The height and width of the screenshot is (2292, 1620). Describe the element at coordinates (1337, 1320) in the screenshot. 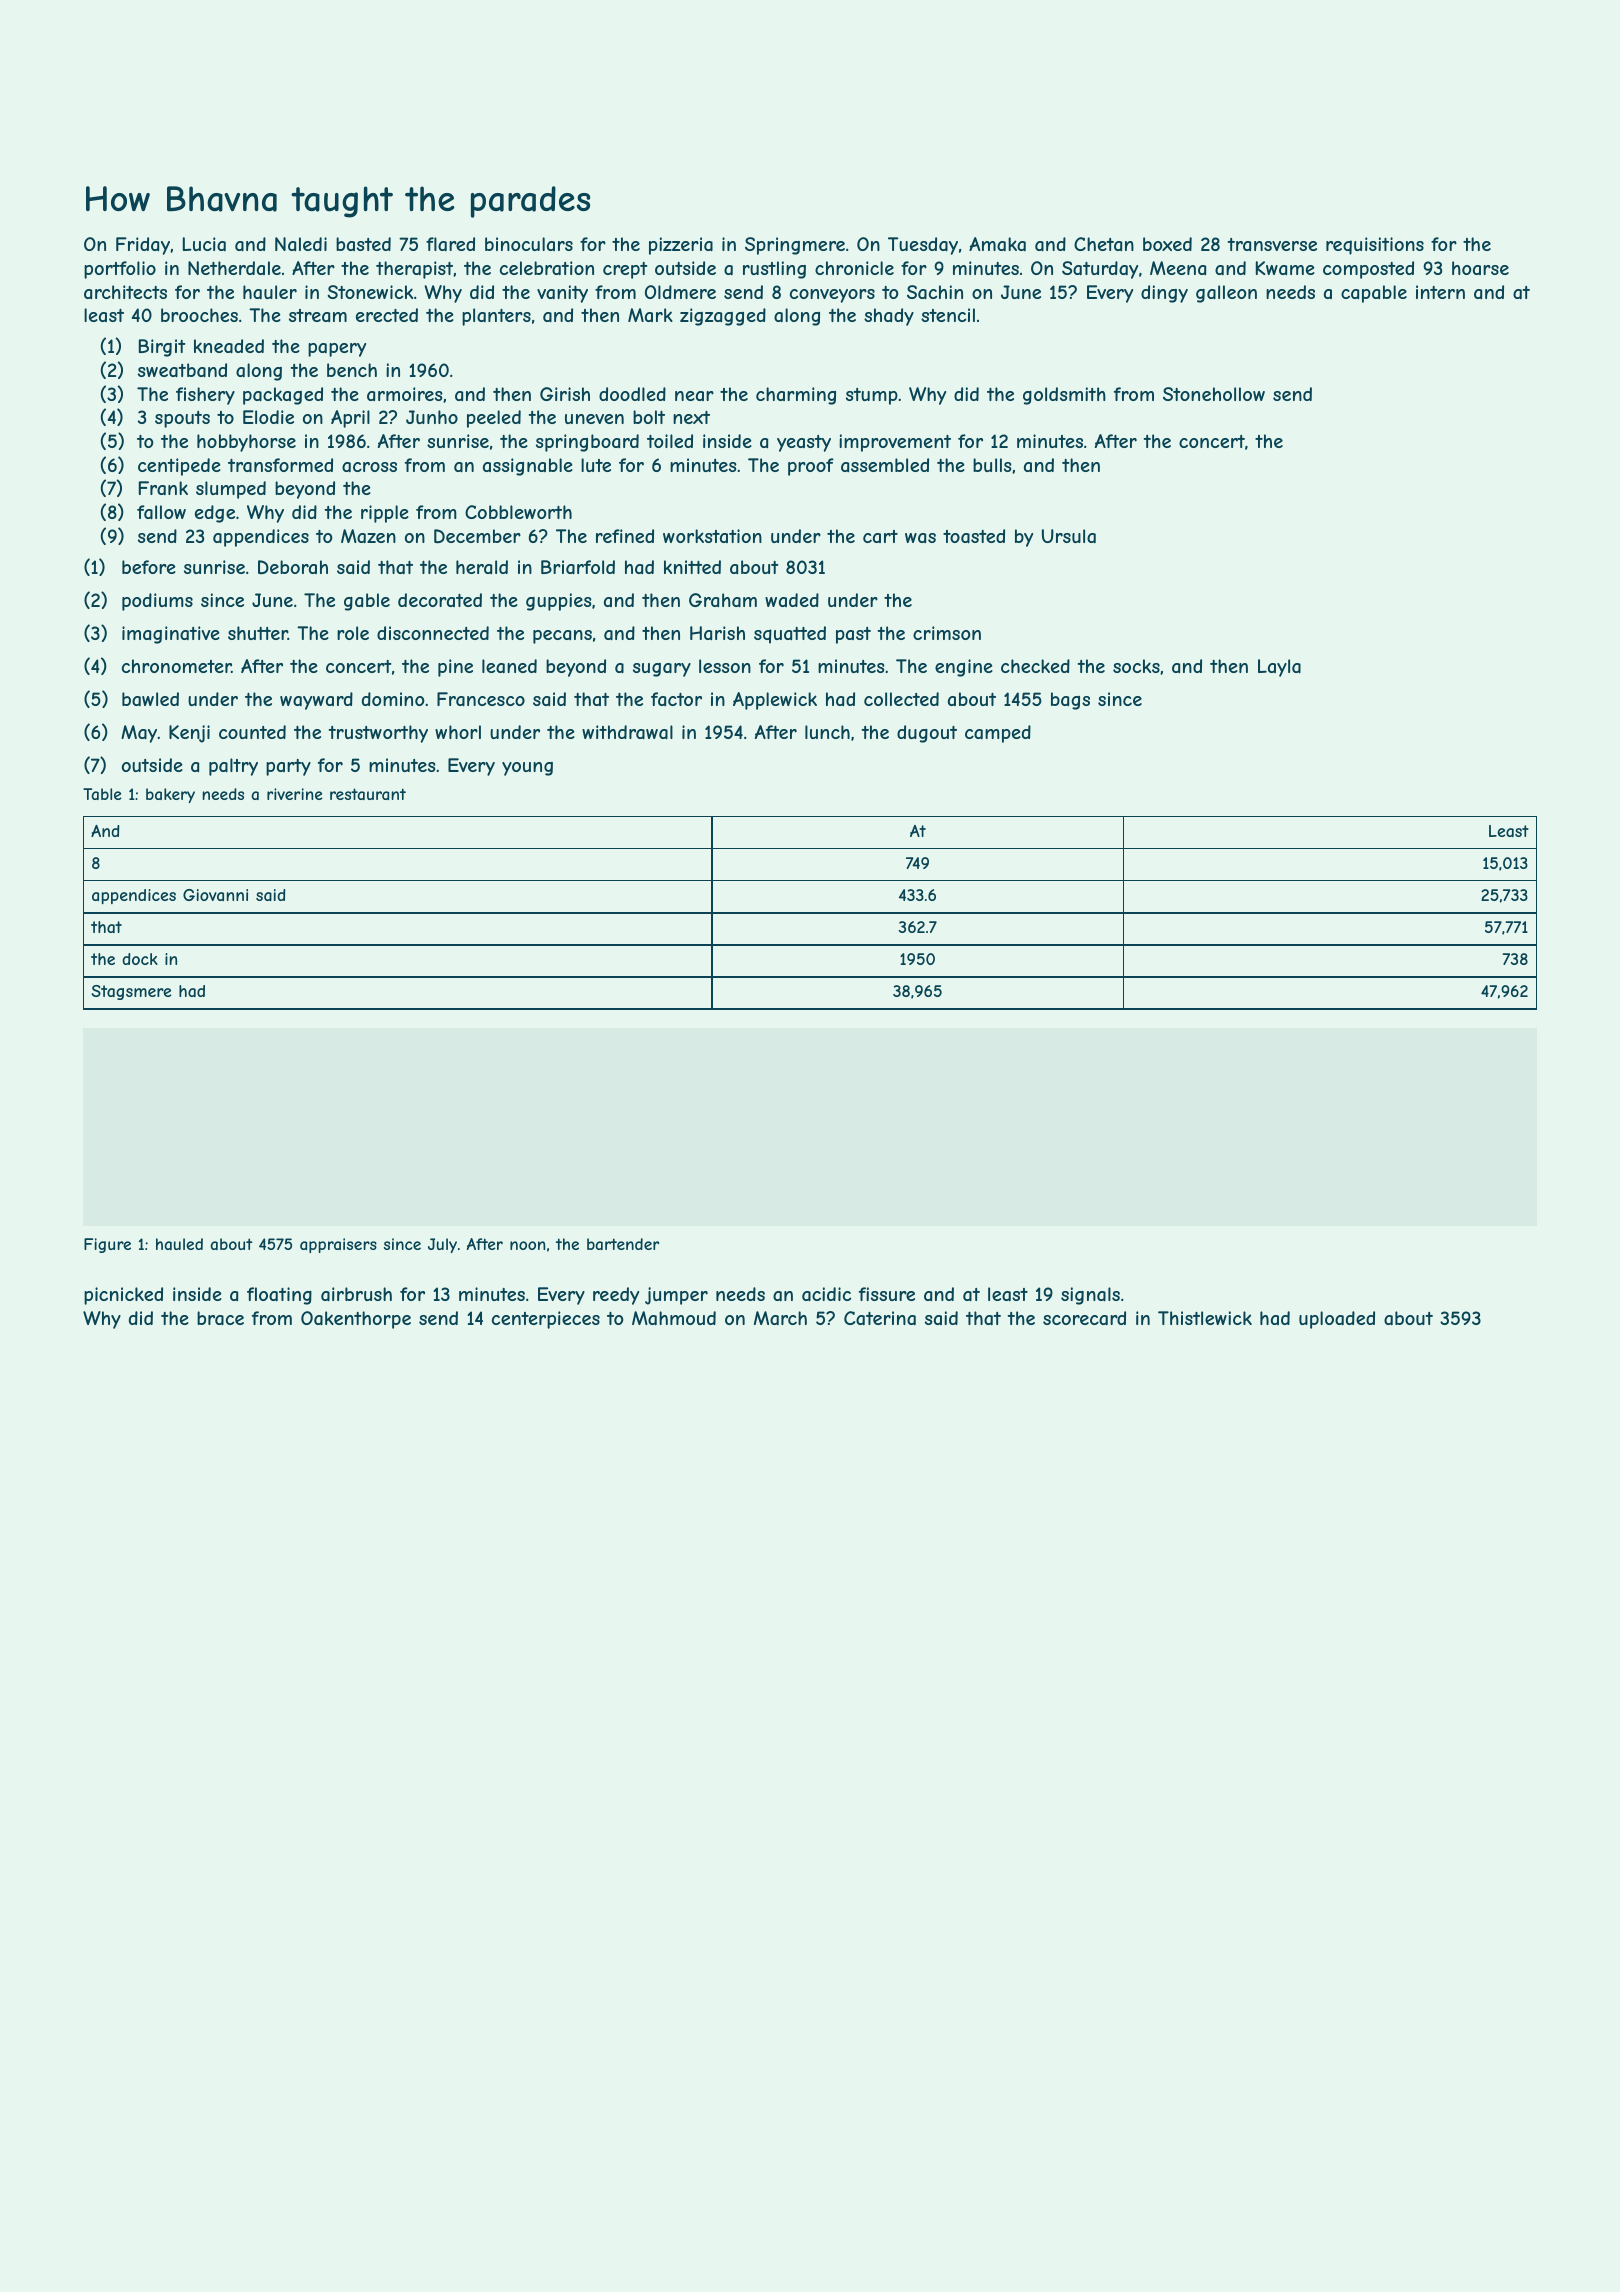

I see `uploaded` at that location.
